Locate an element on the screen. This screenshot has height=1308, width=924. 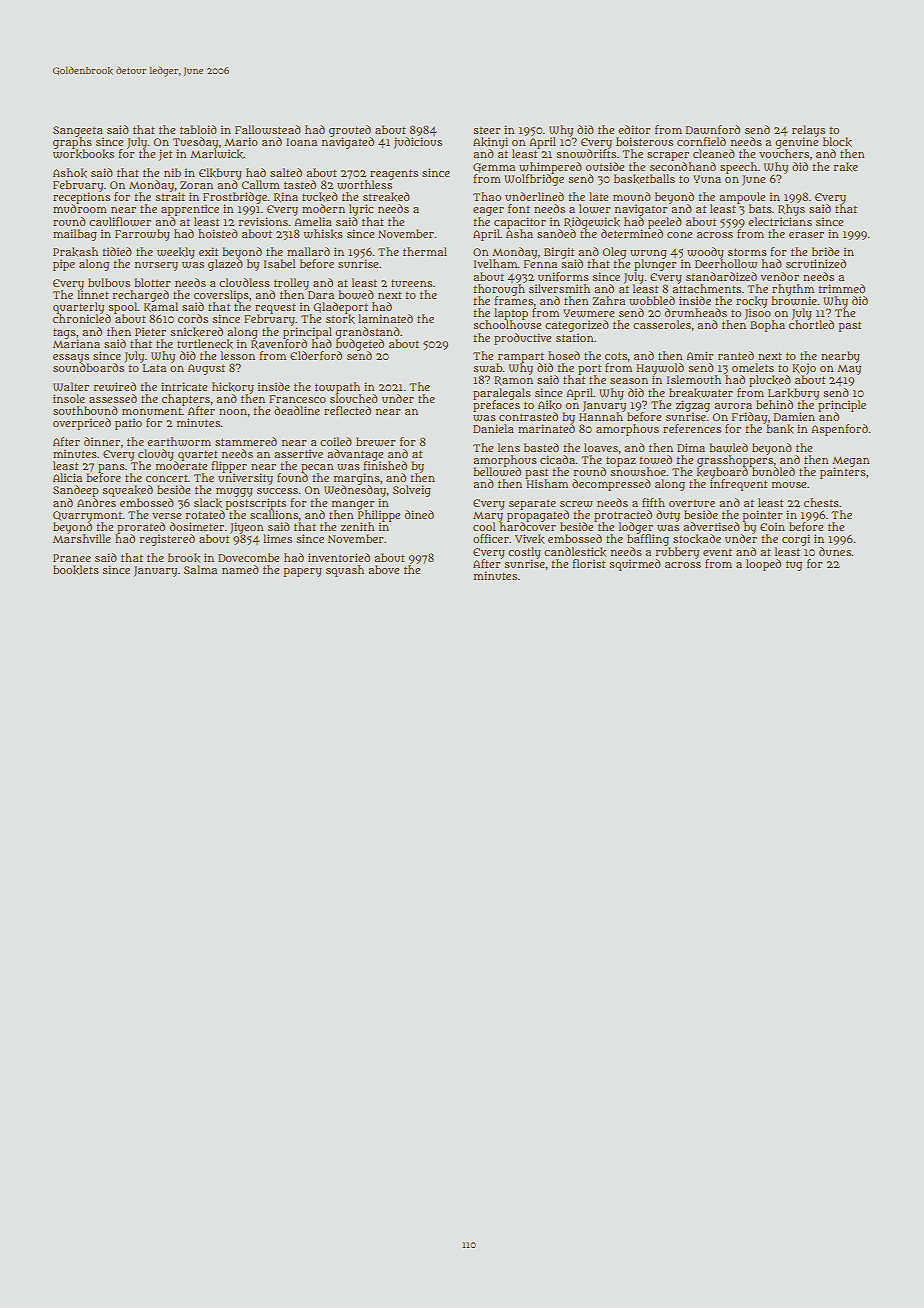
Quarrymont is located at coordinates (88, 516).
